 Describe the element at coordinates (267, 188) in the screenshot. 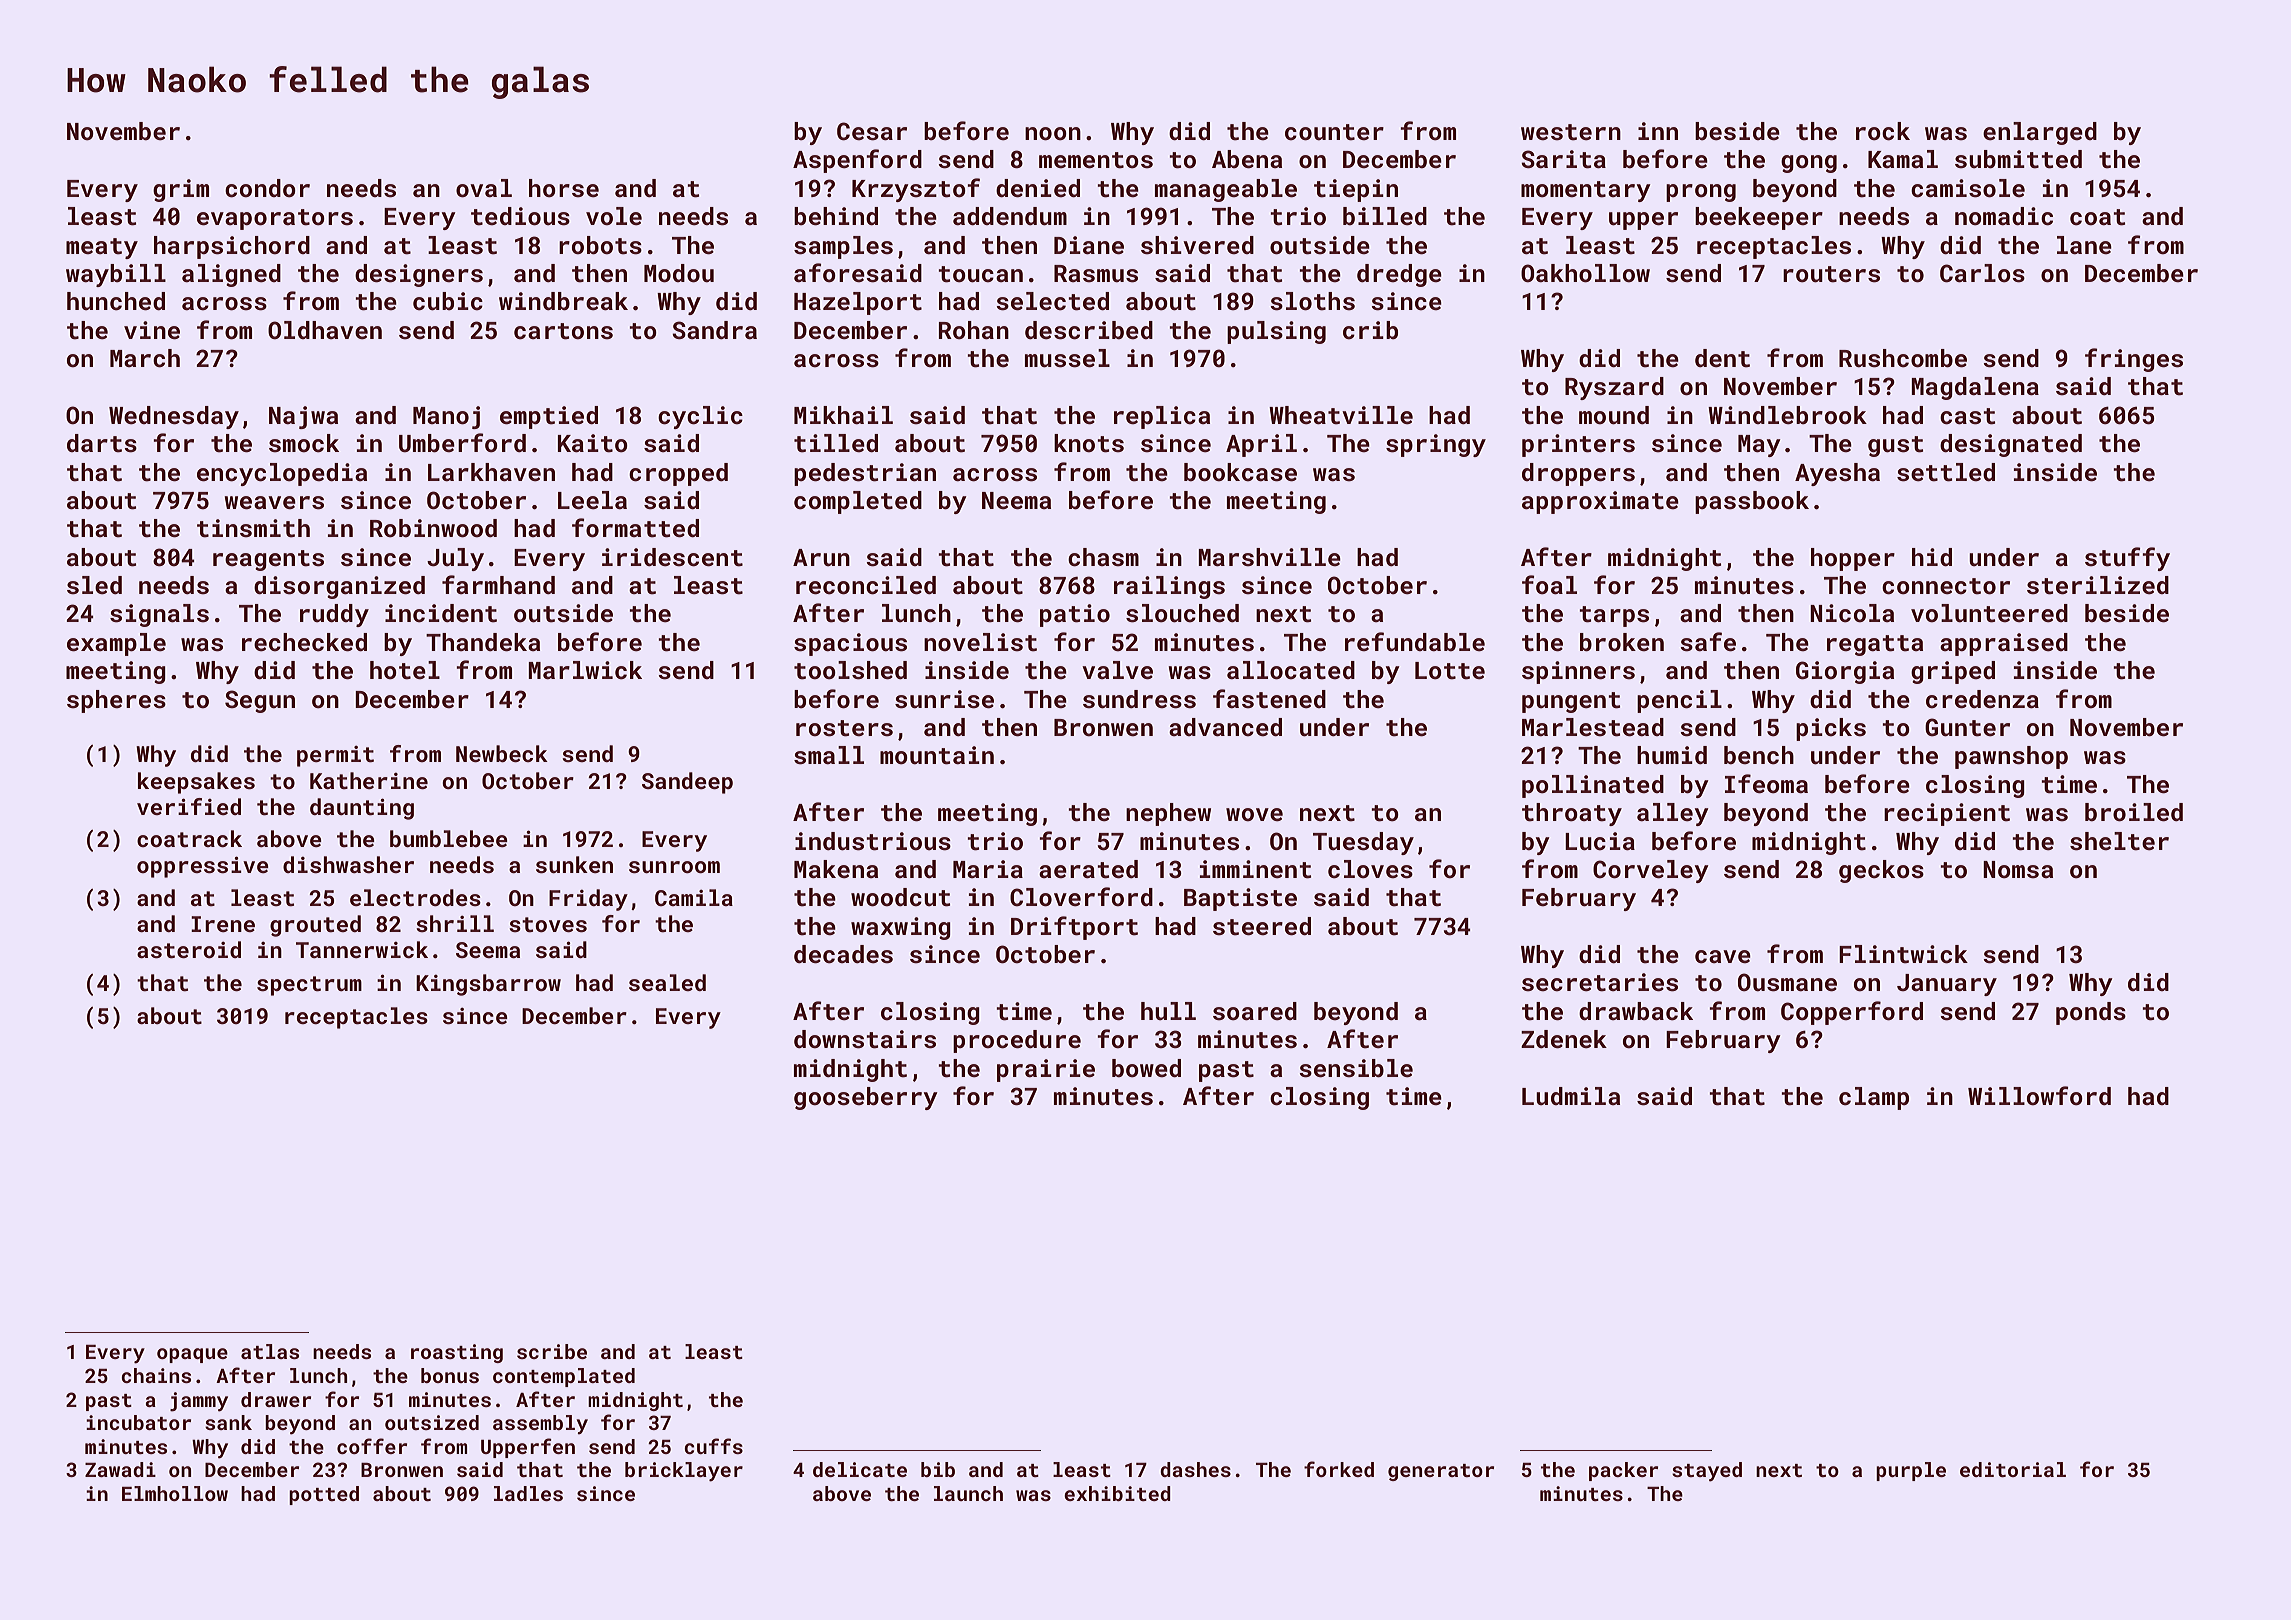

I see `condor` at that location.
